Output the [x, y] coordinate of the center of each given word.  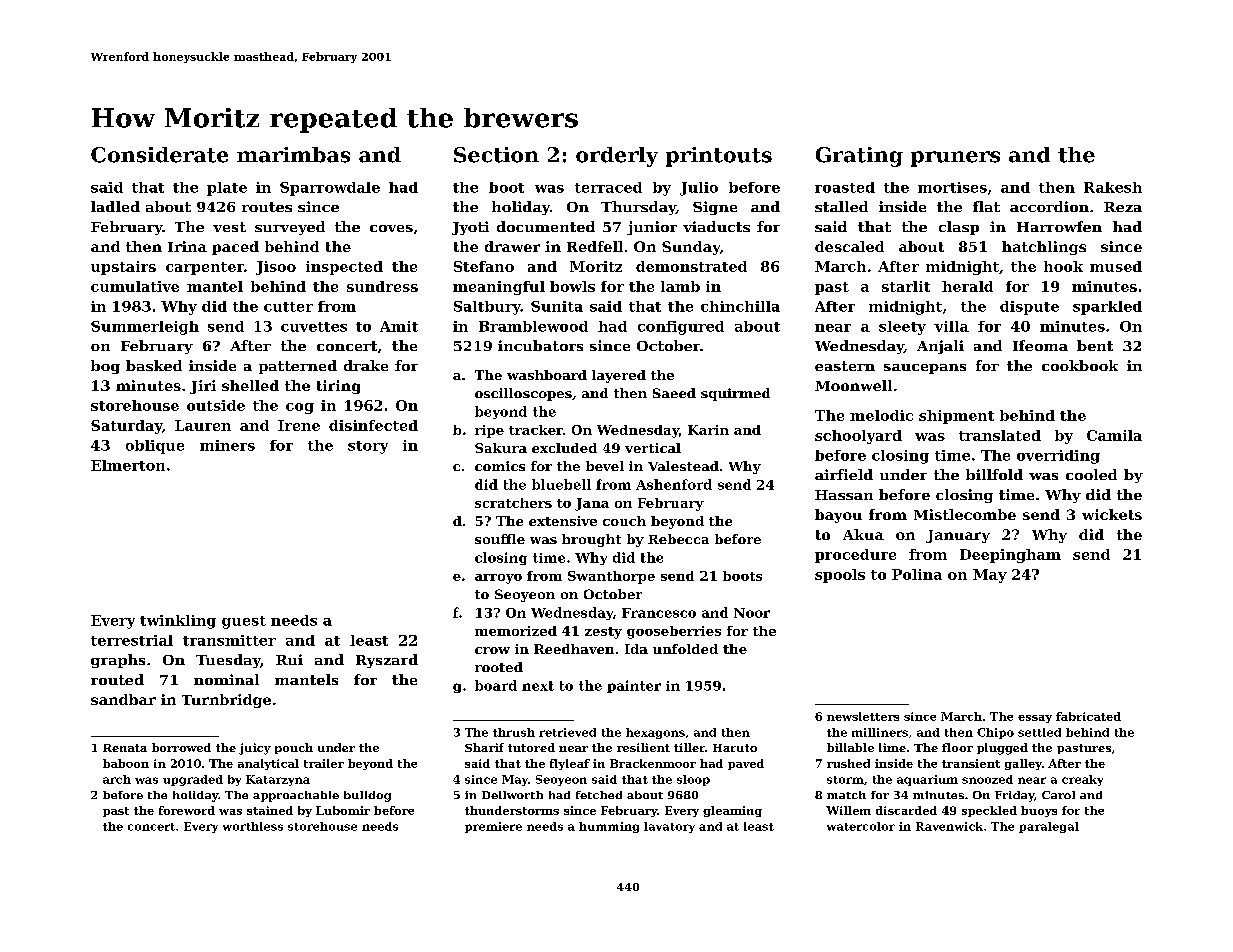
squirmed [735, 394]
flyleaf [570, 764]
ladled [115, 206]
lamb [680, 286]
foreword [187, 810]
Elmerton [128, 465]
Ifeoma [1040, 345]
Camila [1114, 435]
